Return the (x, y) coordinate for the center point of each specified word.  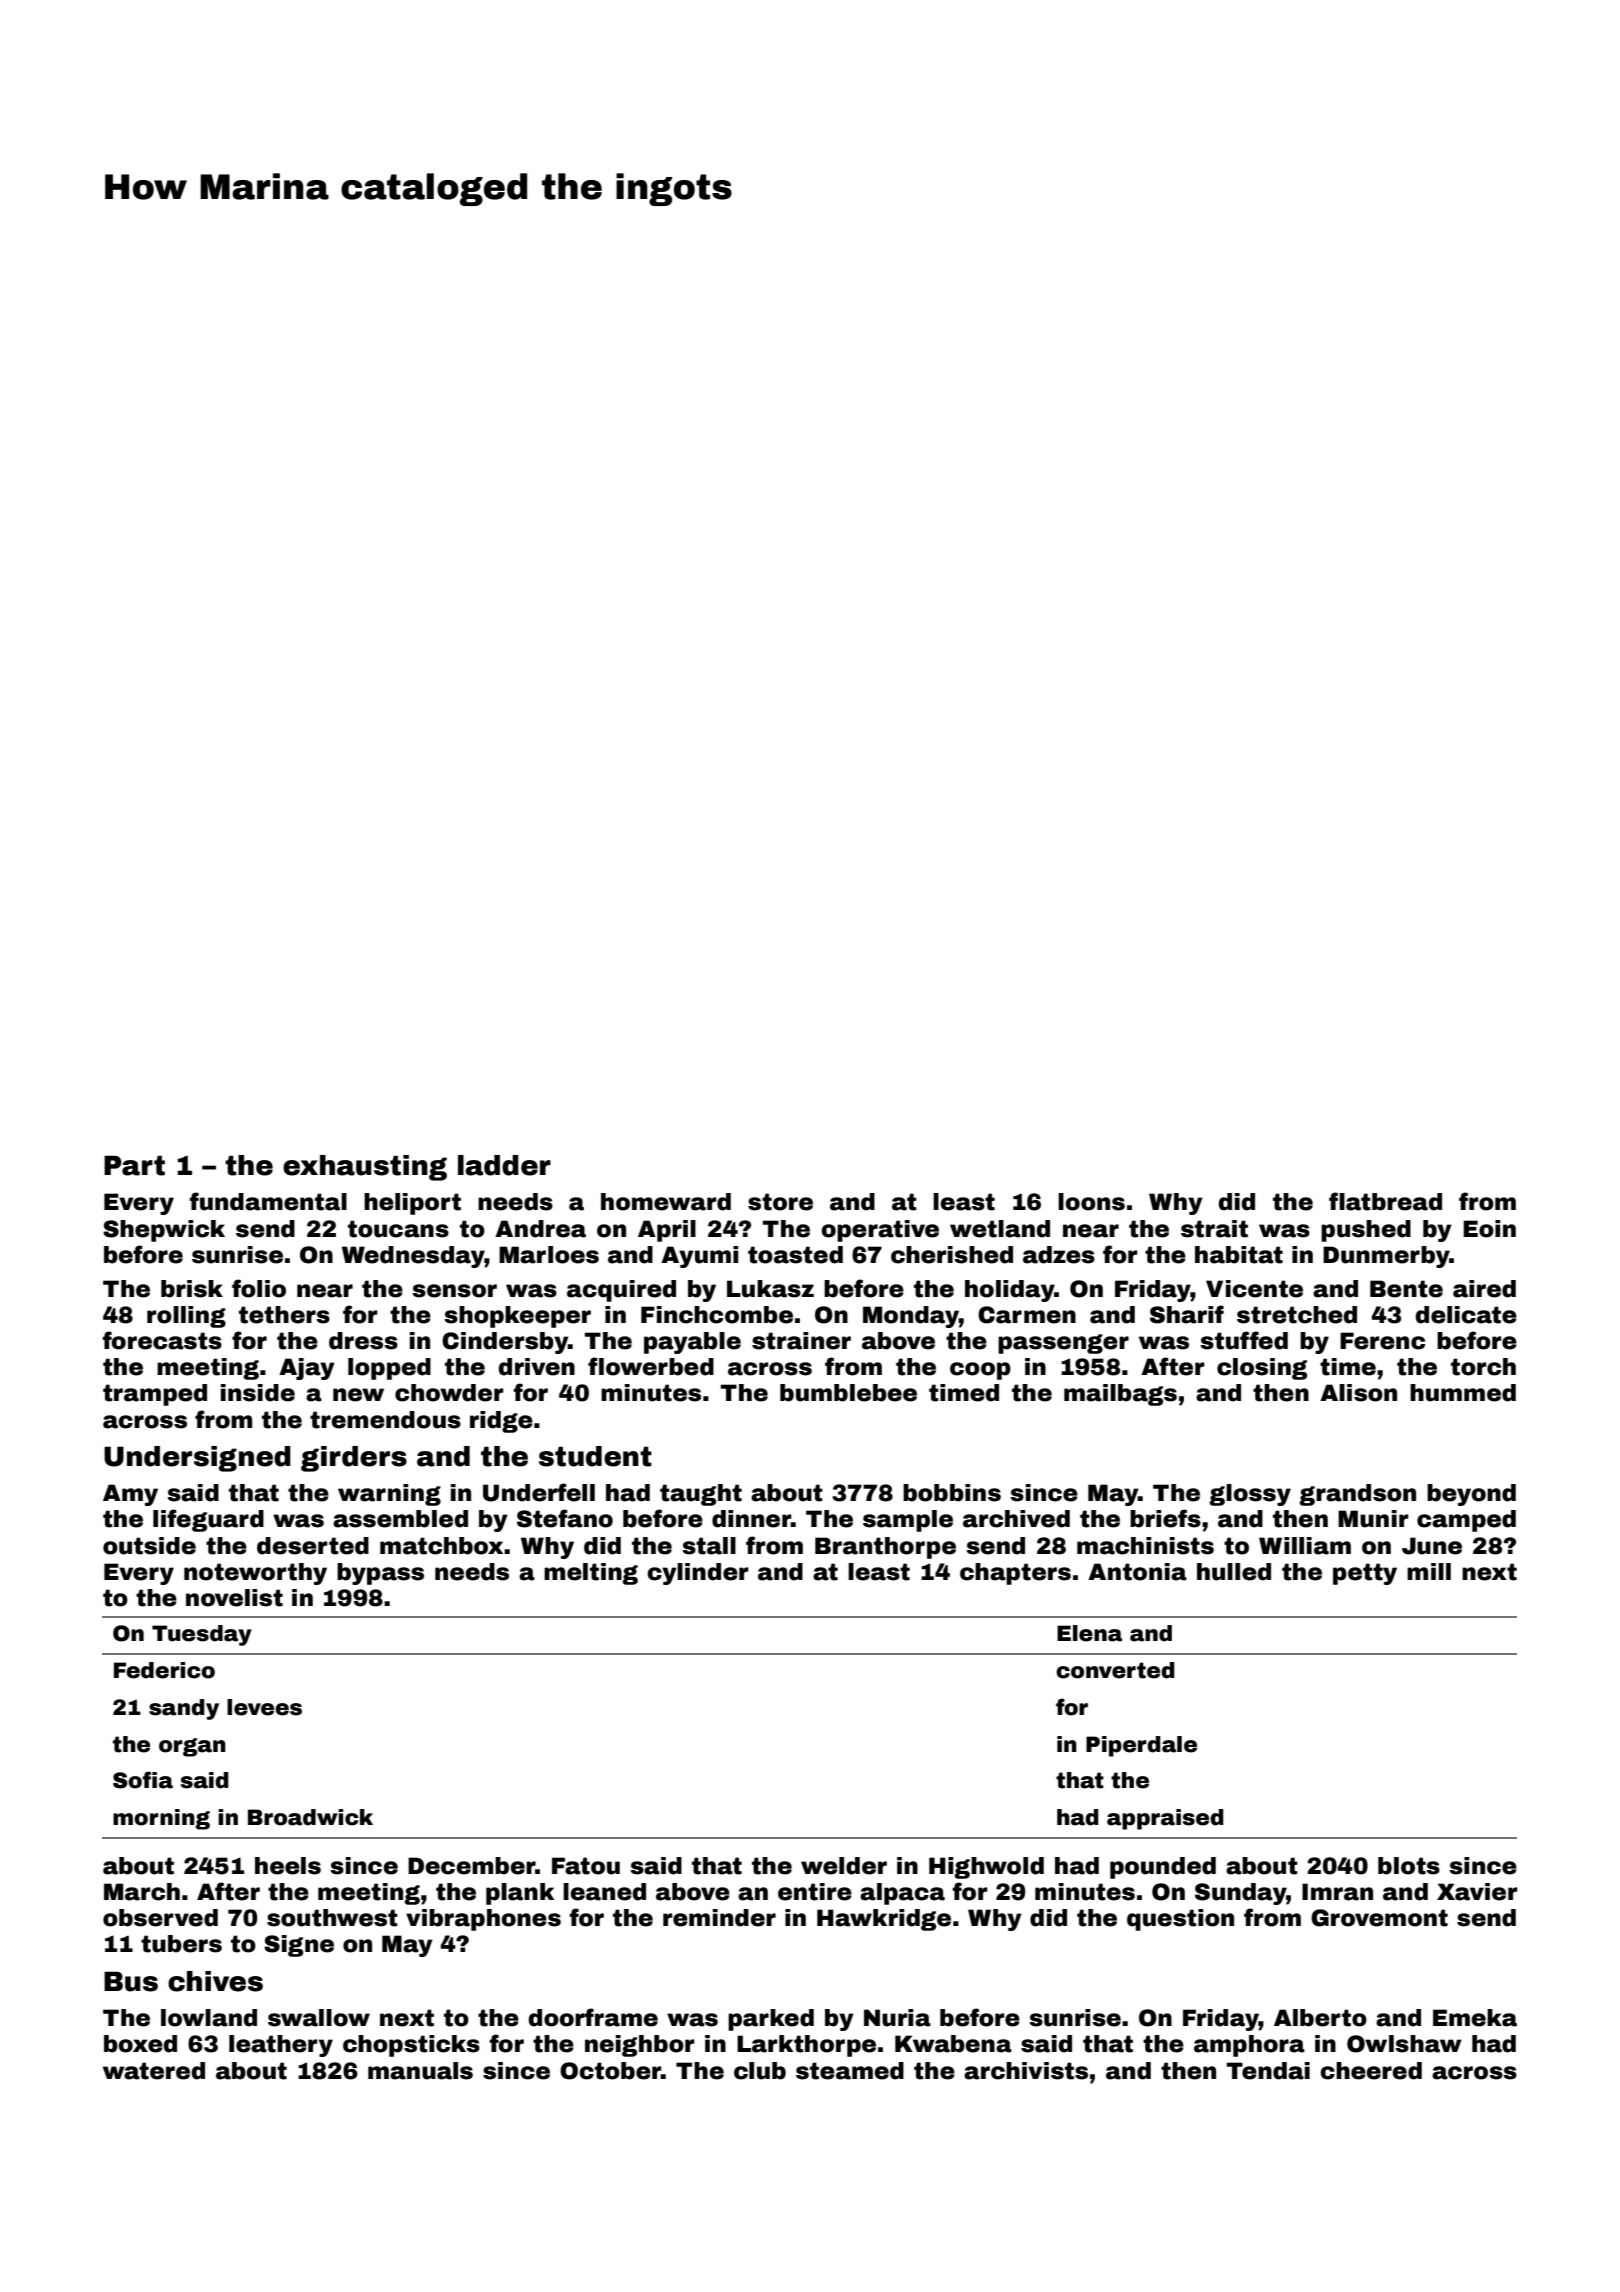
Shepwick (164, 1231)
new (358, 1395)
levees (264, 1707)
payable (692, 1343)
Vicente (1254, 1289)
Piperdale (1141, 1746)
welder (844, 1866)
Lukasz (770, 1289)
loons (1091, 1202)
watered (154, 2071)
